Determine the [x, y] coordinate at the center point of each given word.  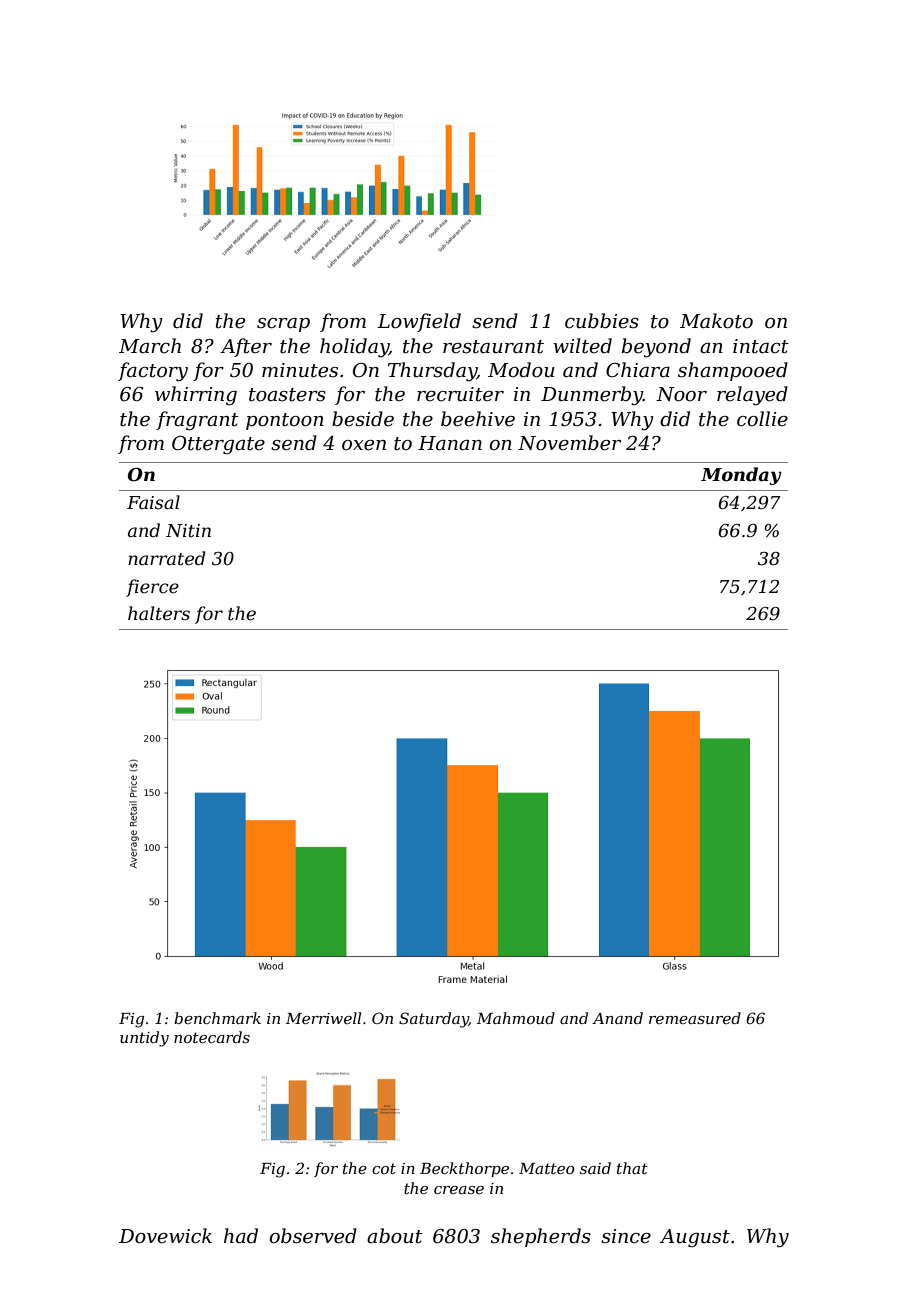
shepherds [541, 1237]
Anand [617, 1018]
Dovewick [165, 1236]
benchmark [217, 1018]
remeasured [695, 1018]
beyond [656, 348]
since [626, 1236]
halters [159, 613]
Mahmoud [516, 1018]
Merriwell [323, 1018]
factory [153, 372]
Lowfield [419, 322]
